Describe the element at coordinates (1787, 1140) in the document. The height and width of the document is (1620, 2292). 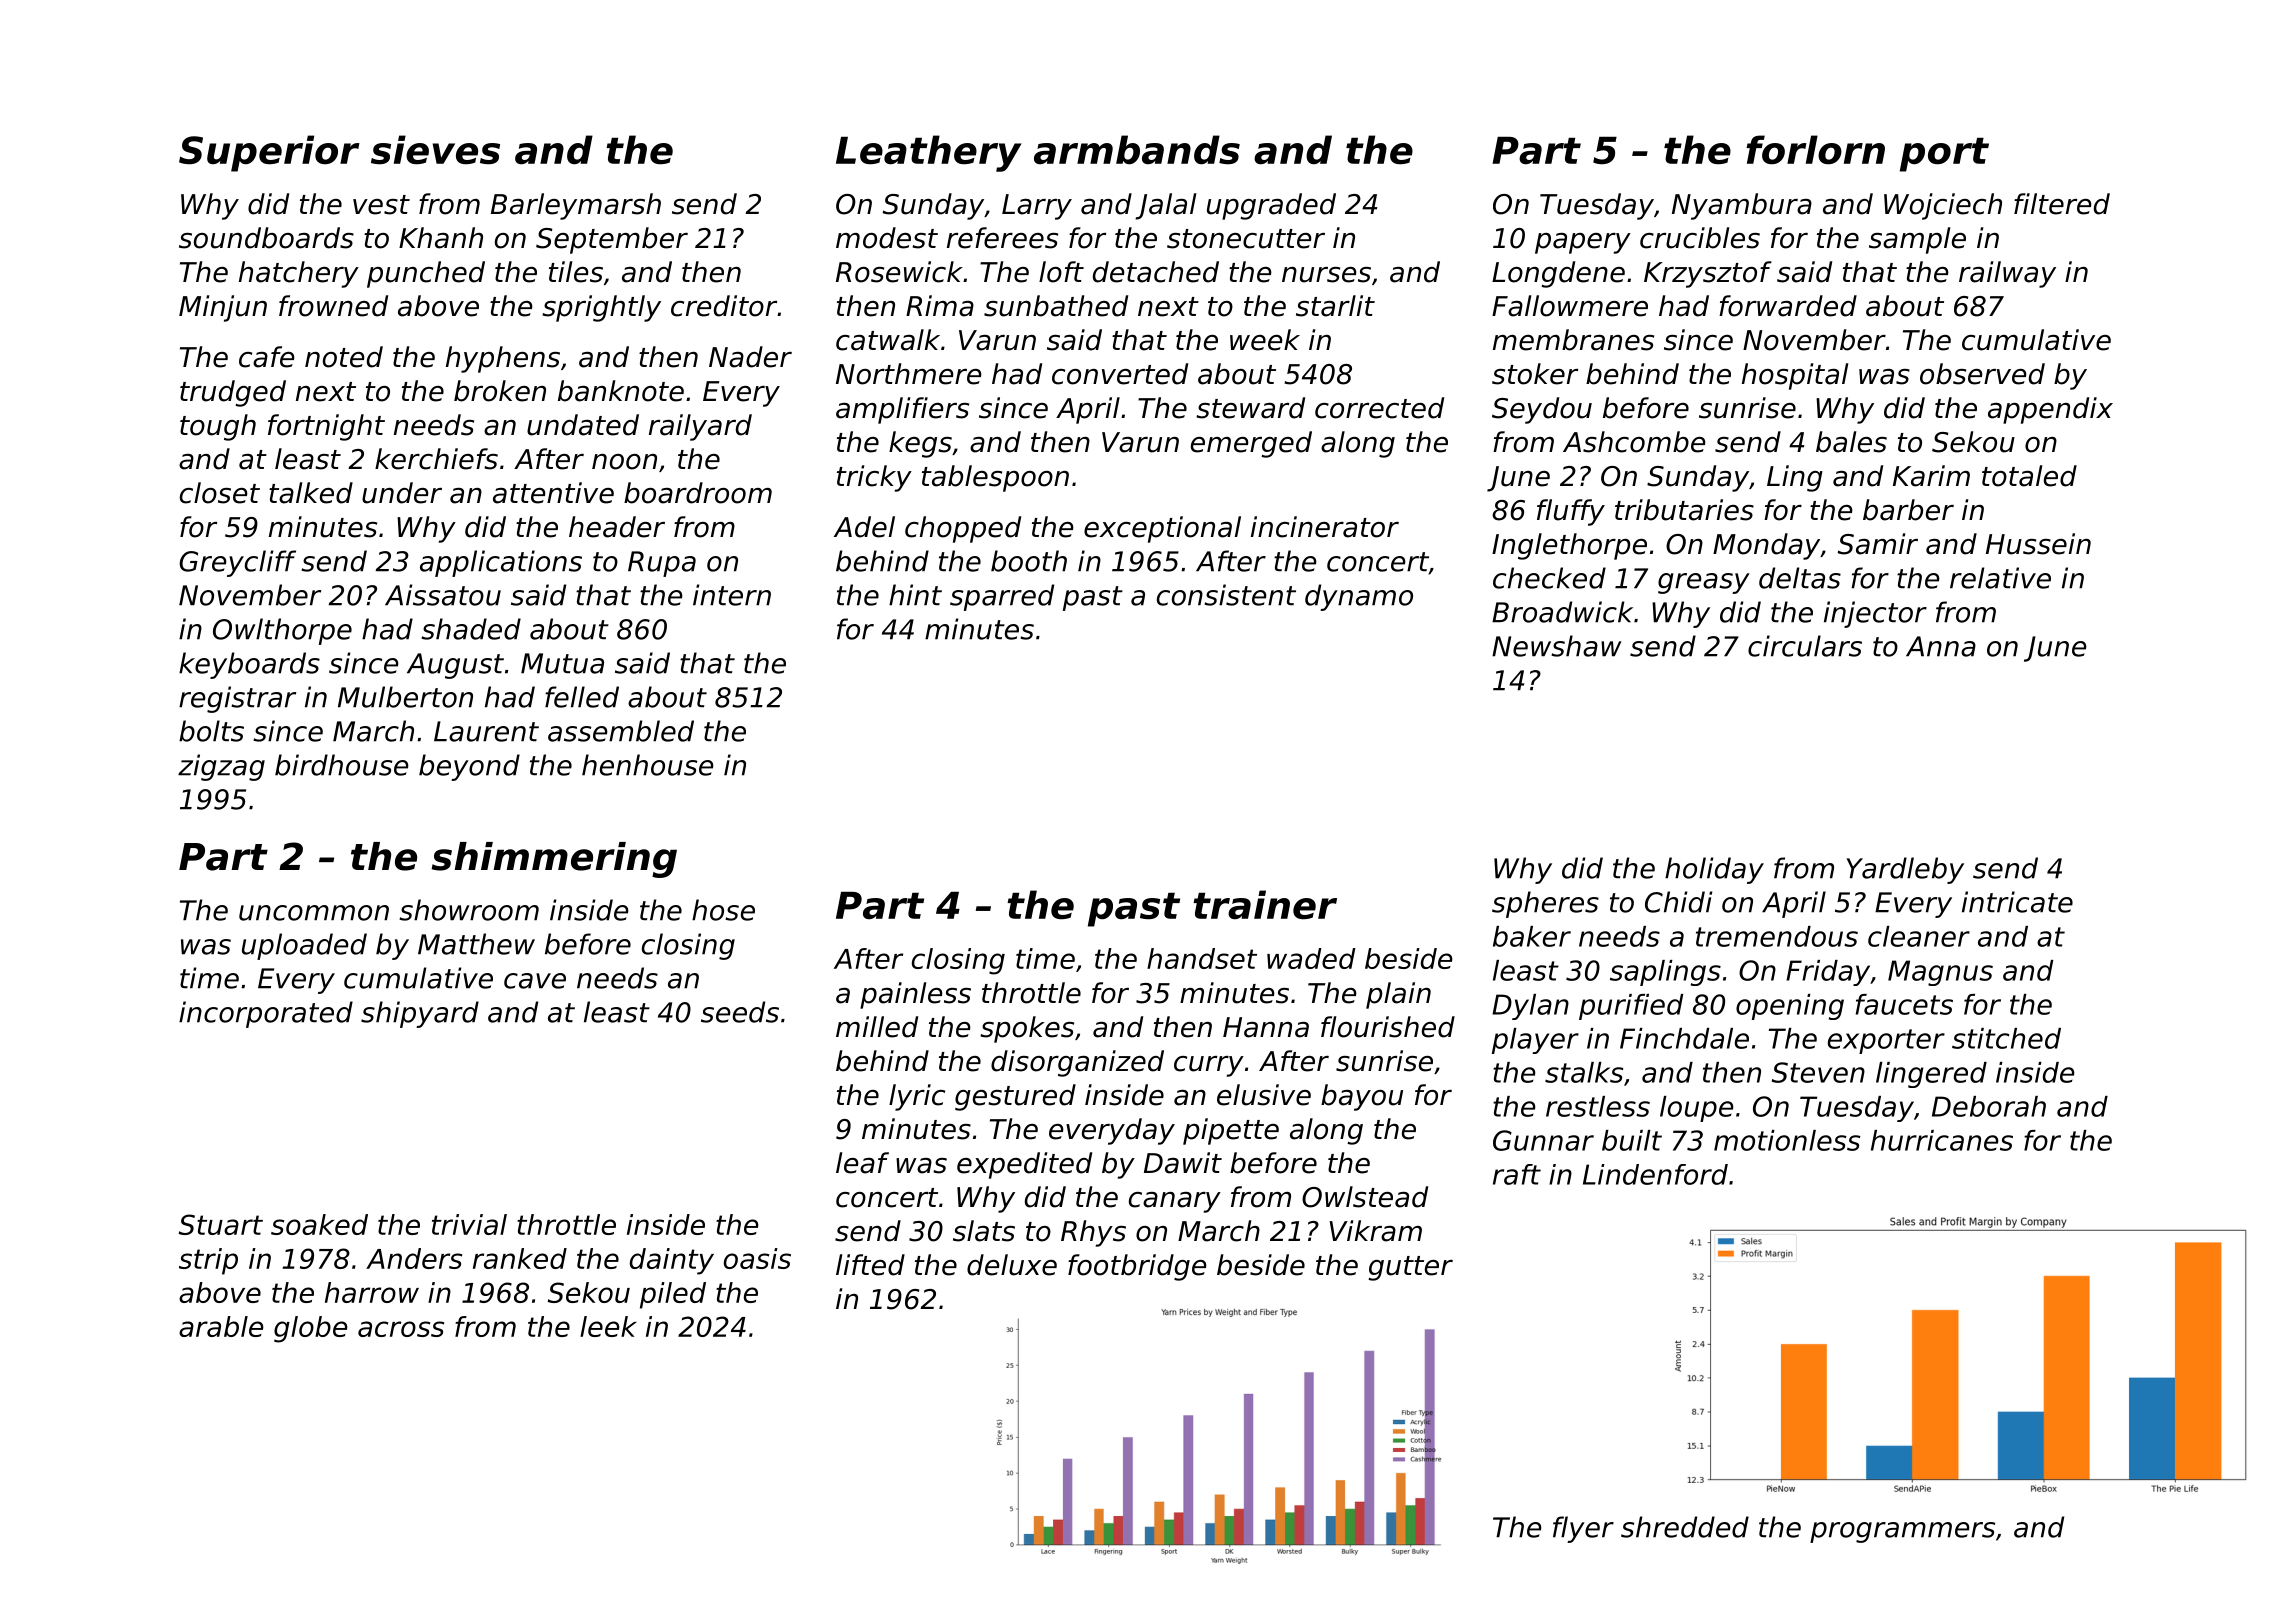
I see `motionless` at that location.
